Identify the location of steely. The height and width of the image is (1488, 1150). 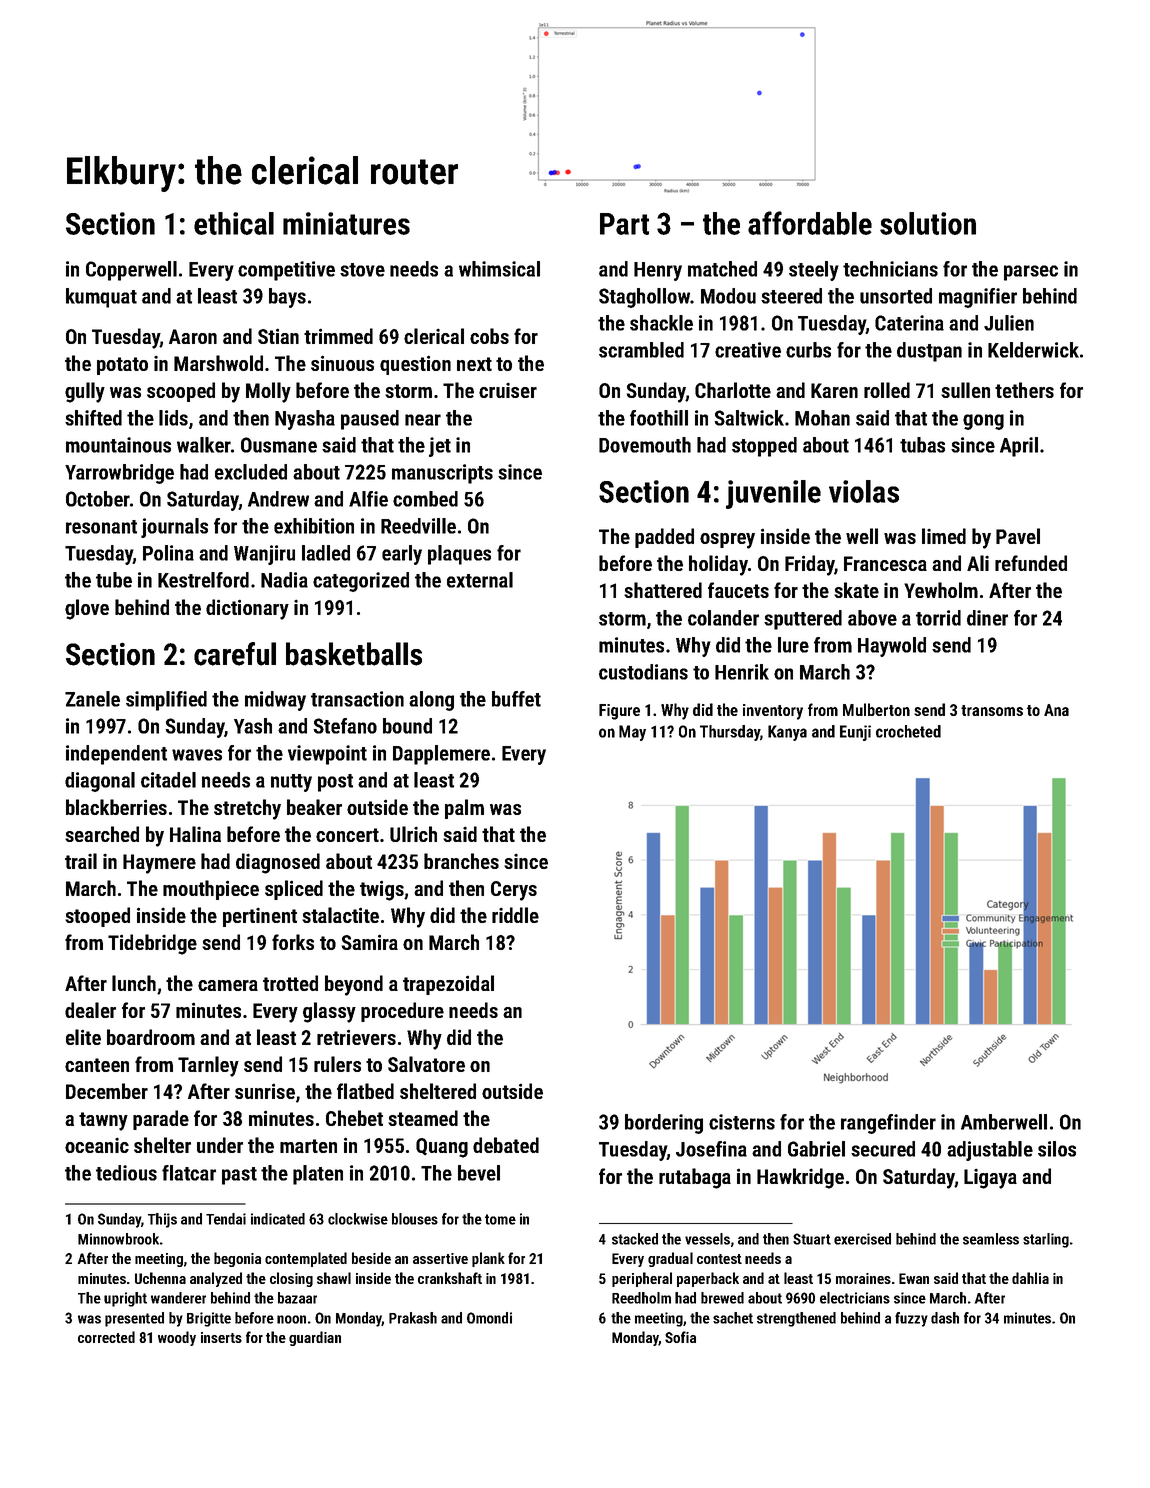
(814, 271).
